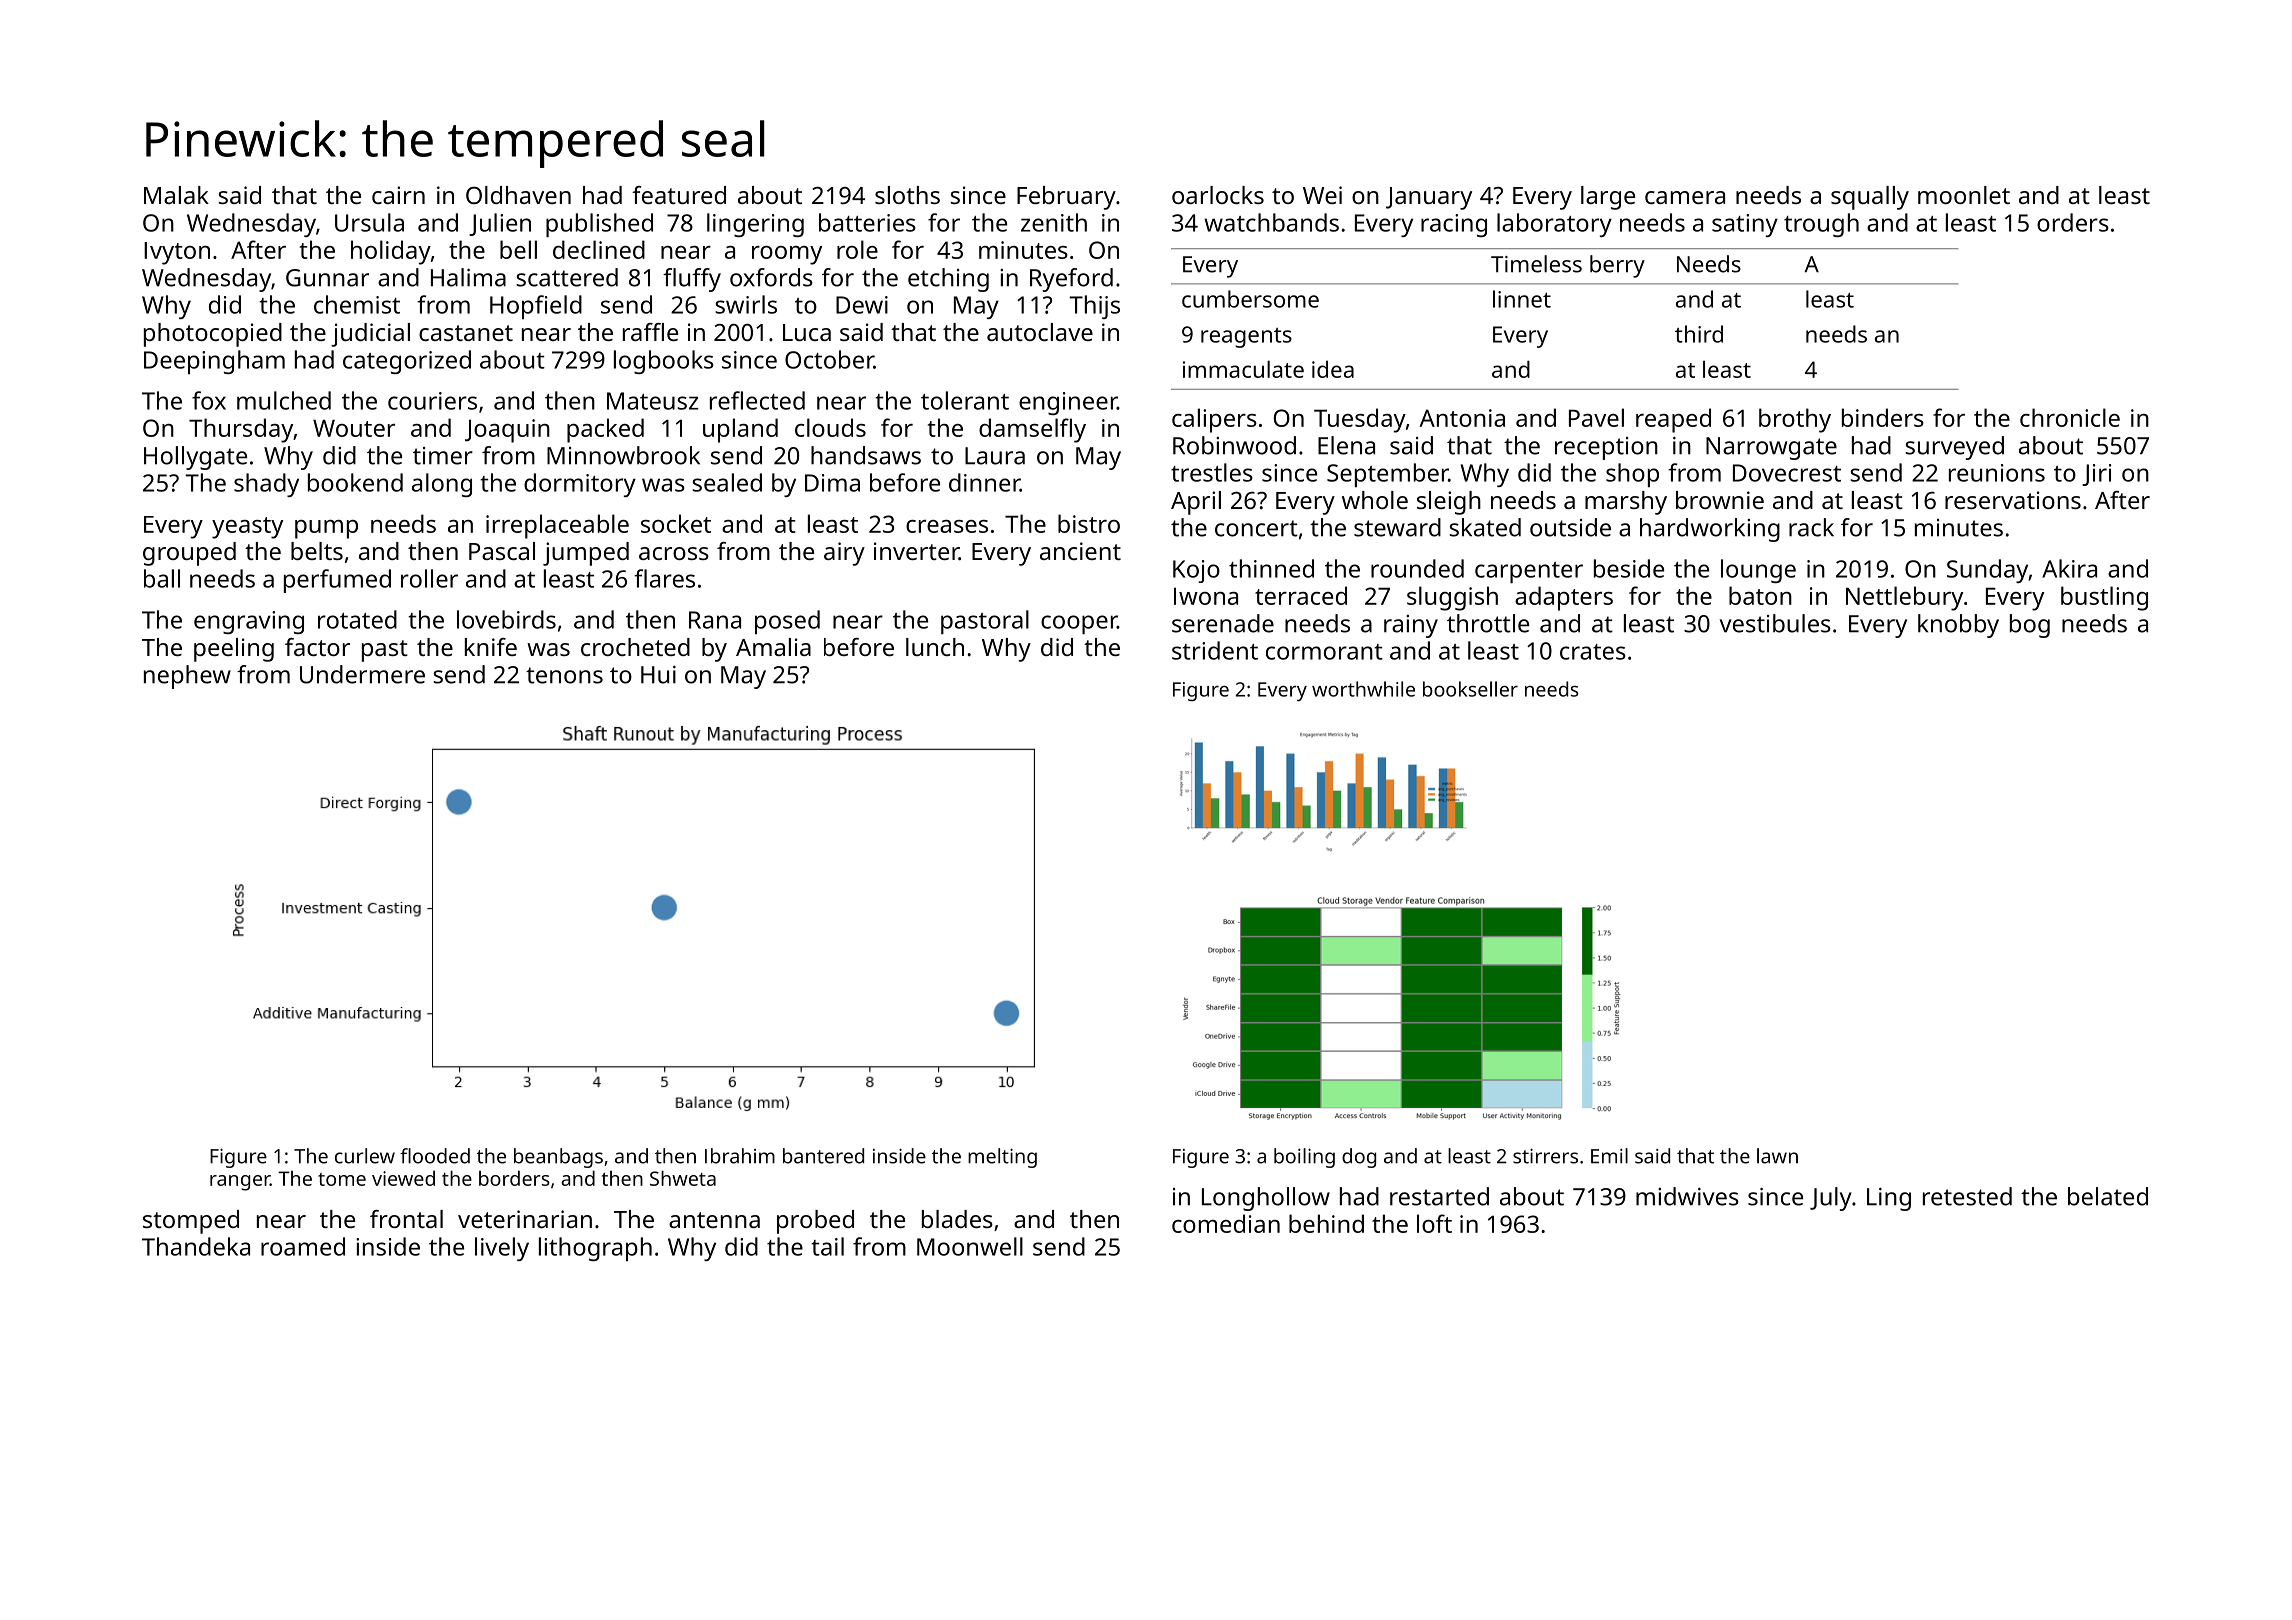 The height and width of the screenshot is (1620, 2292). What do you see at coordinates (1089, 523) in the screenshot?
I see `bistro` at bounding box center [1089, 523].
